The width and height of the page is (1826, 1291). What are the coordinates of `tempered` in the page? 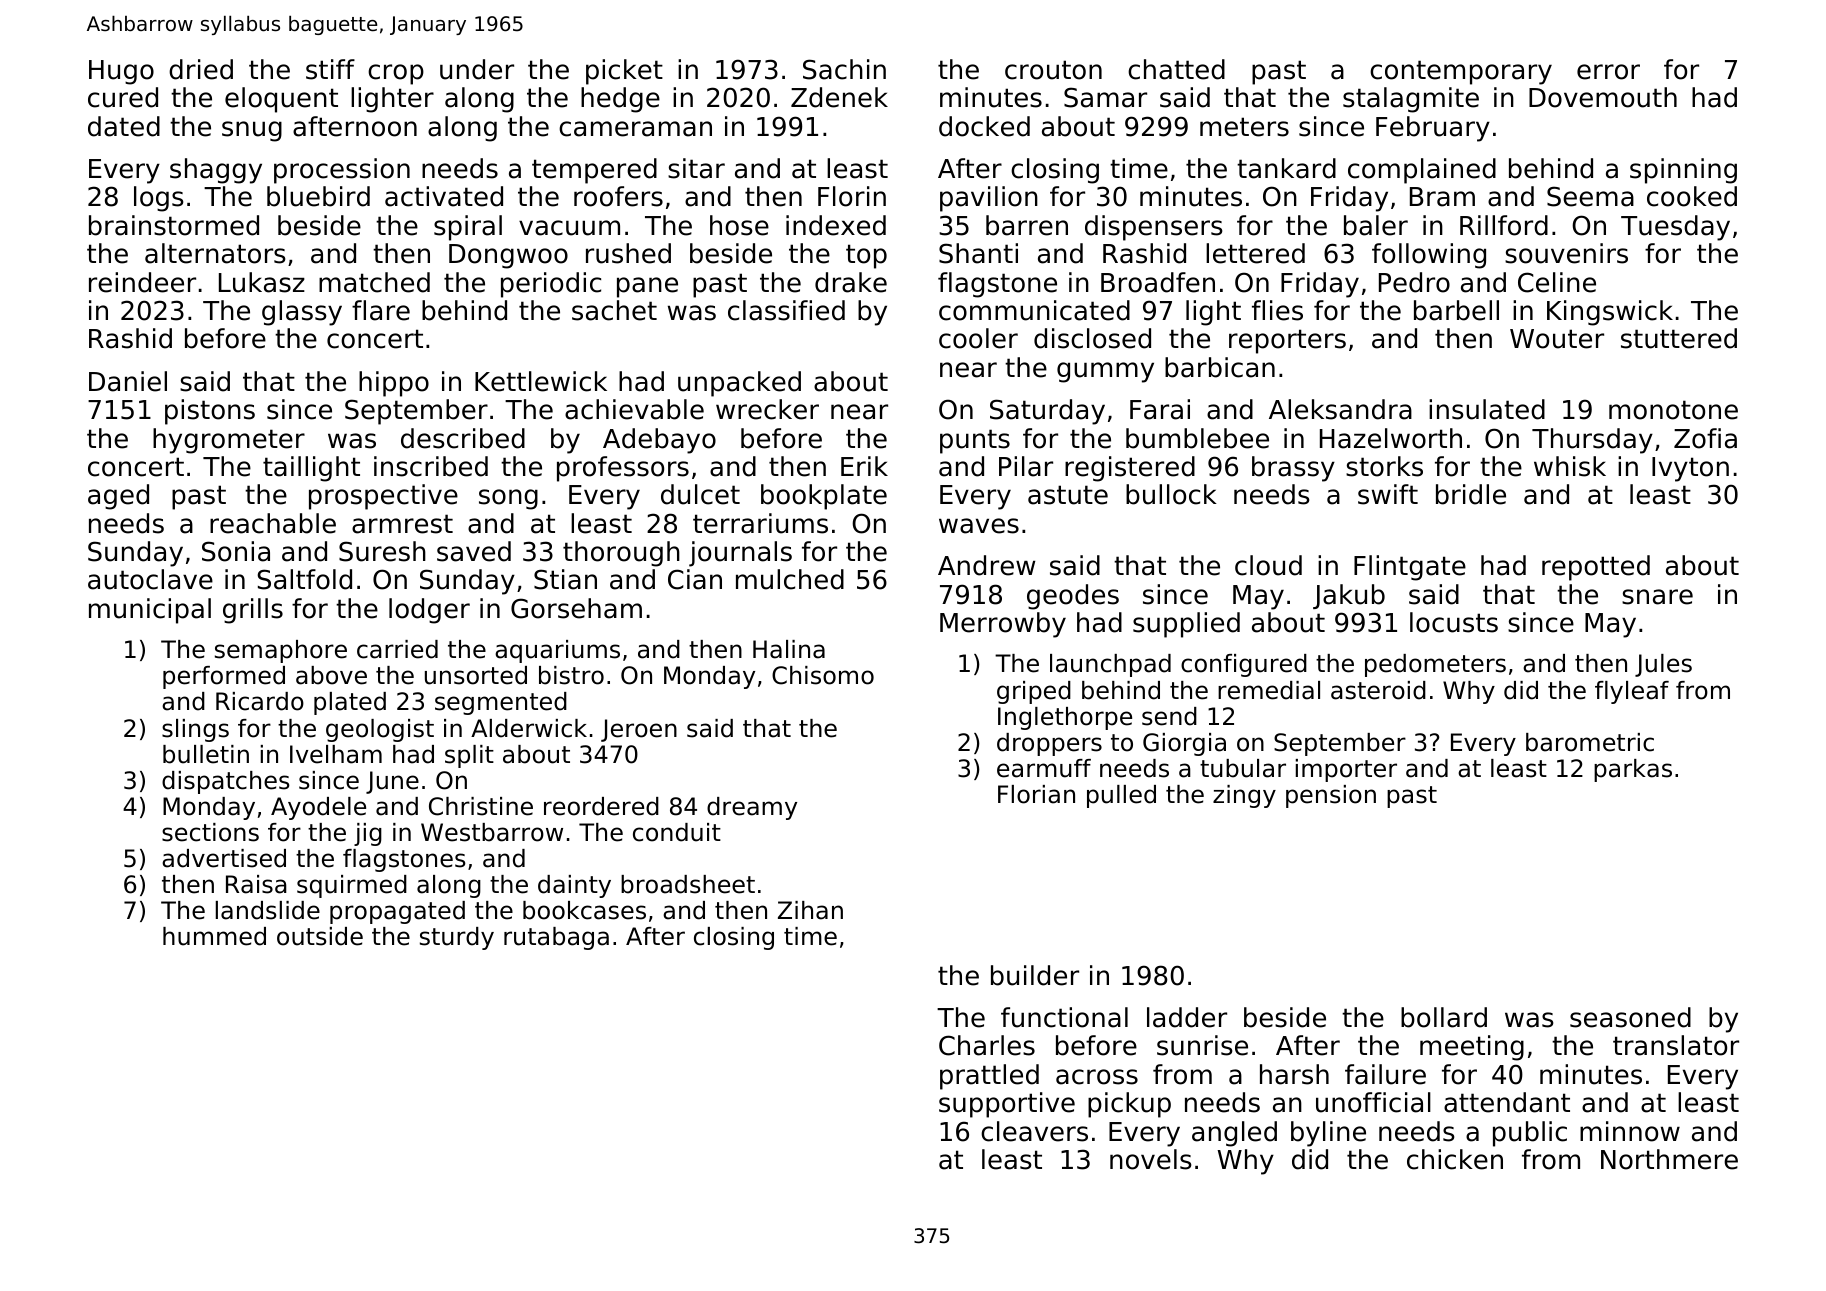 It's located at (594, 171).
